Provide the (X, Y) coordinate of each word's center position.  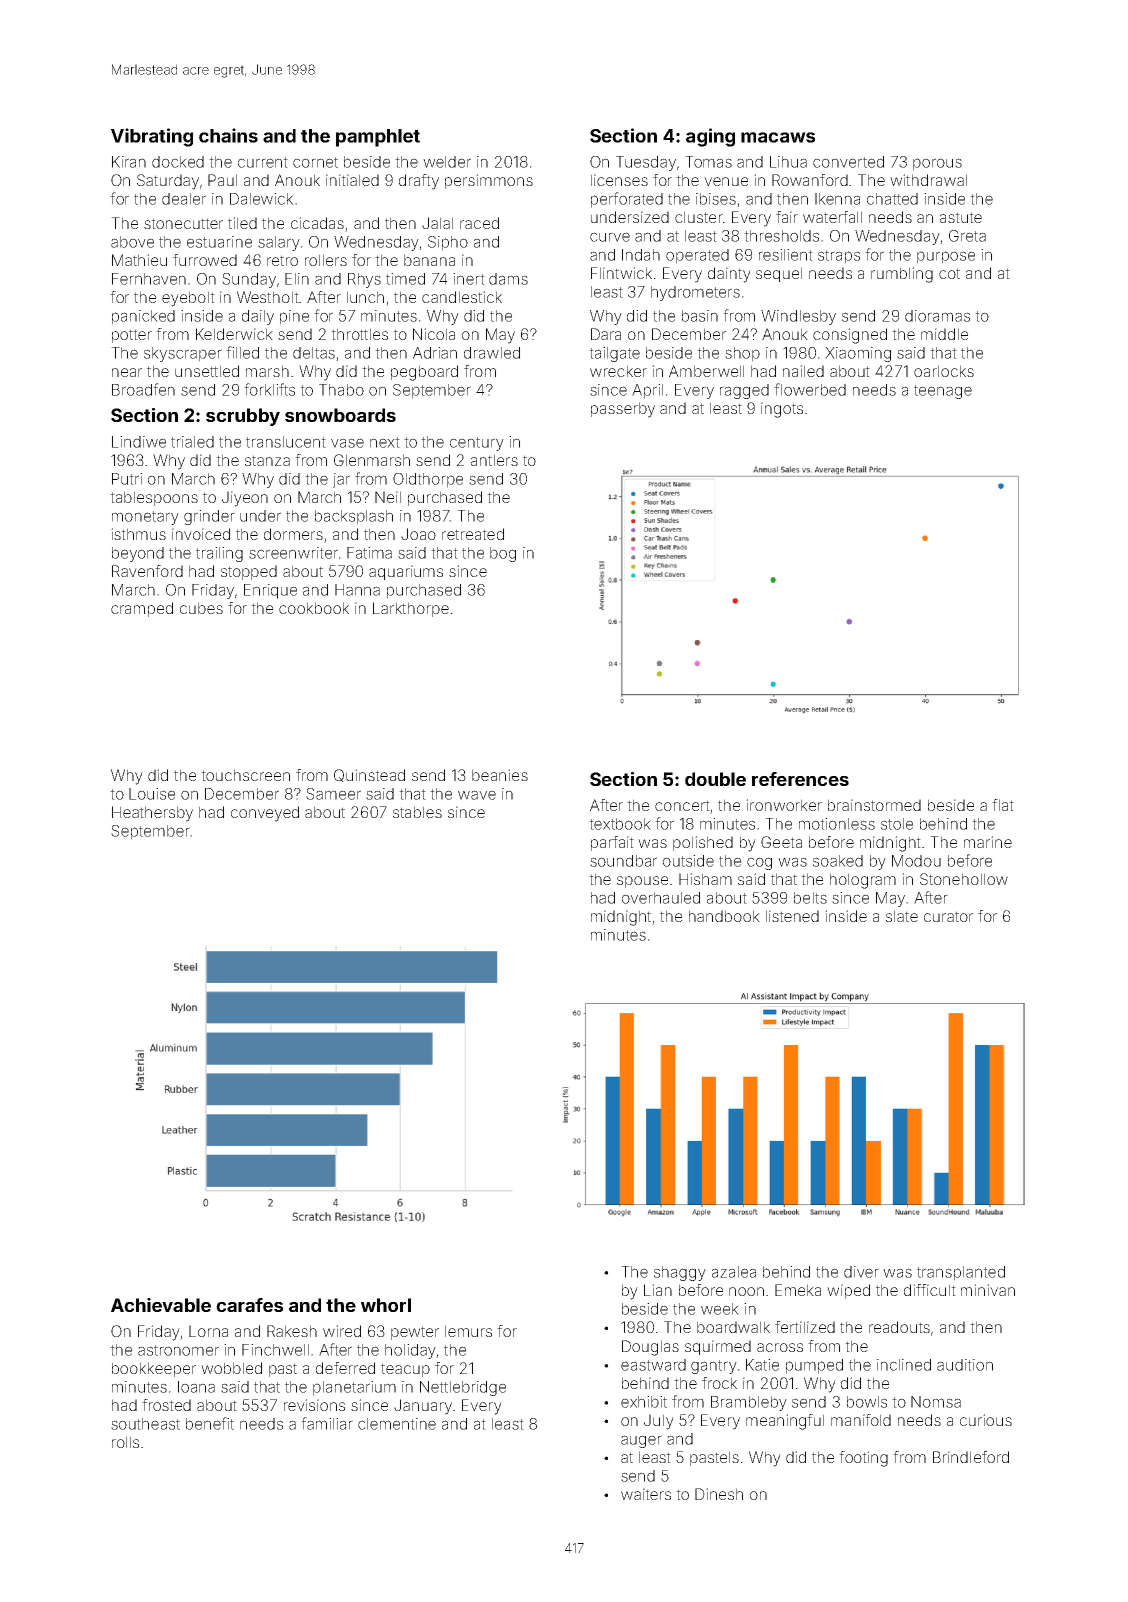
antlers (494, 460)
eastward (653, 1365)
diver (861, 1272)
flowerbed (810, 389)
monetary (145, 518)
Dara (606, 334)
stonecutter (183, 223)
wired (342, 1331)
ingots (782, 410)
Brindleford (971, 1457)
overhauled (661, 898)
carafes (249, 1305)
